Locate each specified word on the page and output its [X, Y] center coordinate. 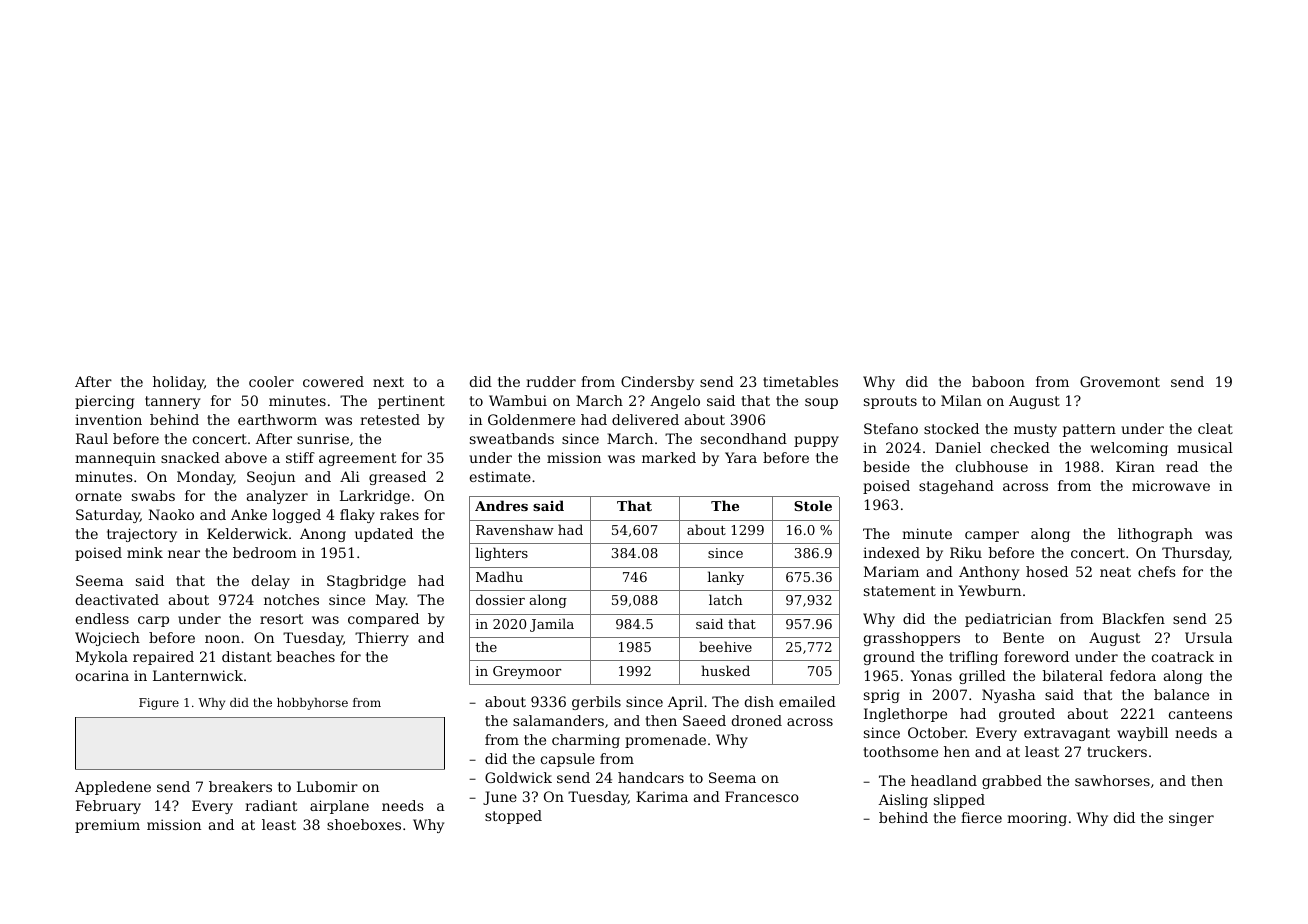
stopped [513, 817]
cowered [333, 381]
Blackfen [1133, 618]
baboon [998, 381]
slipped [959, 801]
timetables [800, 381]
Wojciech [107, 639]
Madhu [499, 576]
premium [107, 826]
